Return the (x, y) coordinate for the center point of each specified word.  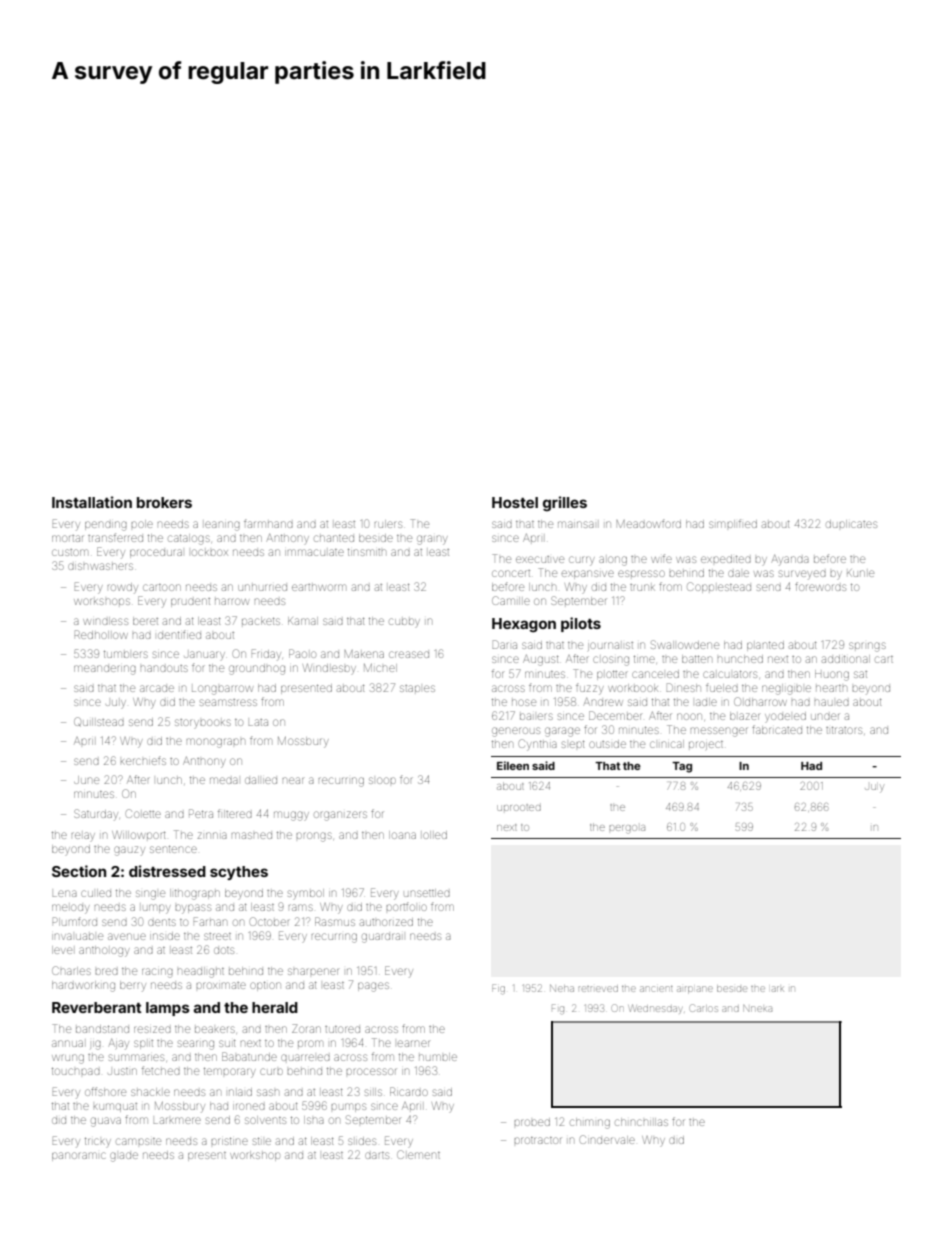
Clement (418, 1154)
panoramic (79, 1156)
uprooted (519, 807)
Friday (266, 655)
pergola (627, 829)
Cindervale (607, 1139)
